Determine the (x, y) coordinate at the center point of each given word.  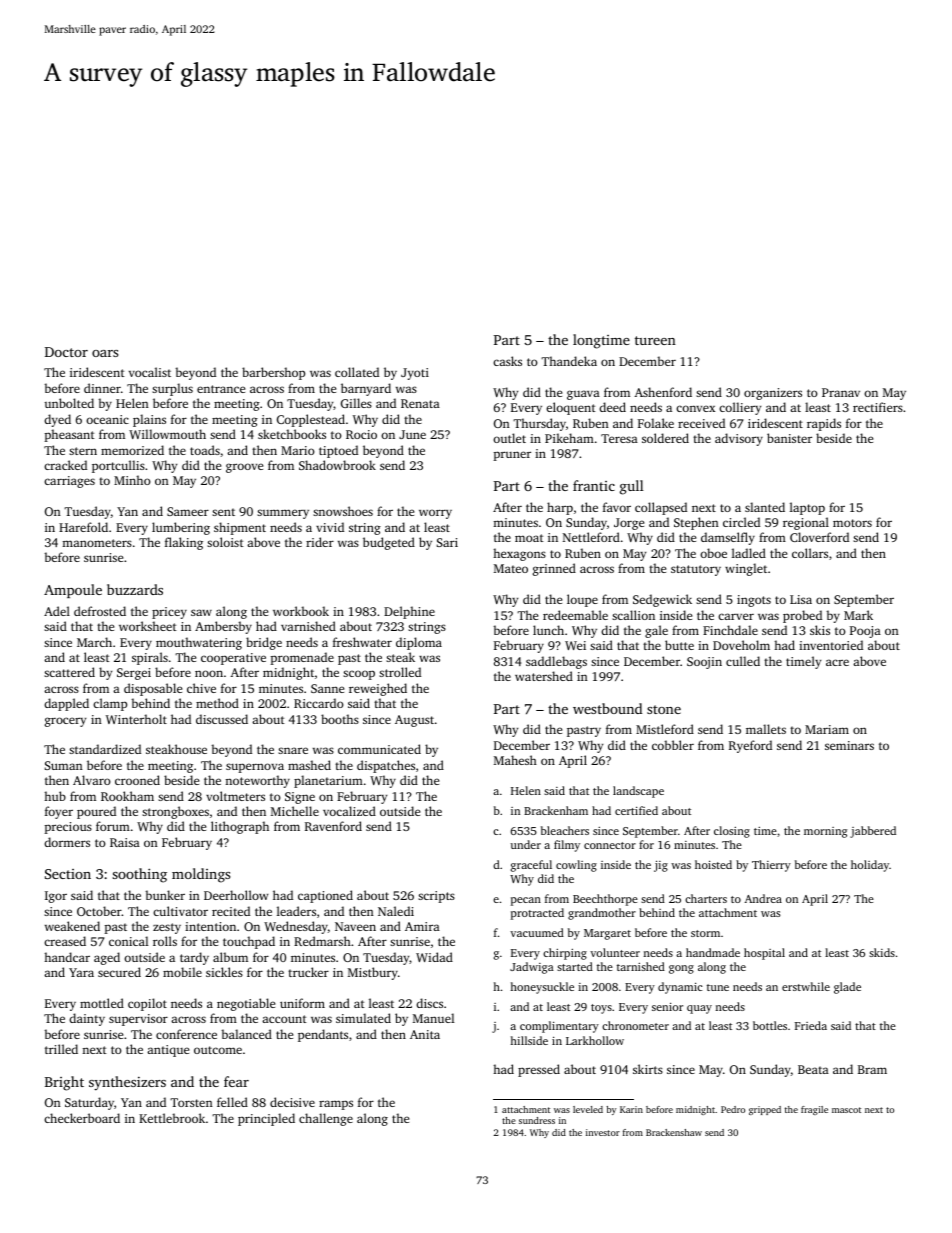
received (701, 423)
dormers (67, 842)
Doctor (66, 352)
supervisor (138, 1020)
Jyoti (415, 374)
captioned (325, 896)
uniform (302, 1003)
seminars (849, 745)
